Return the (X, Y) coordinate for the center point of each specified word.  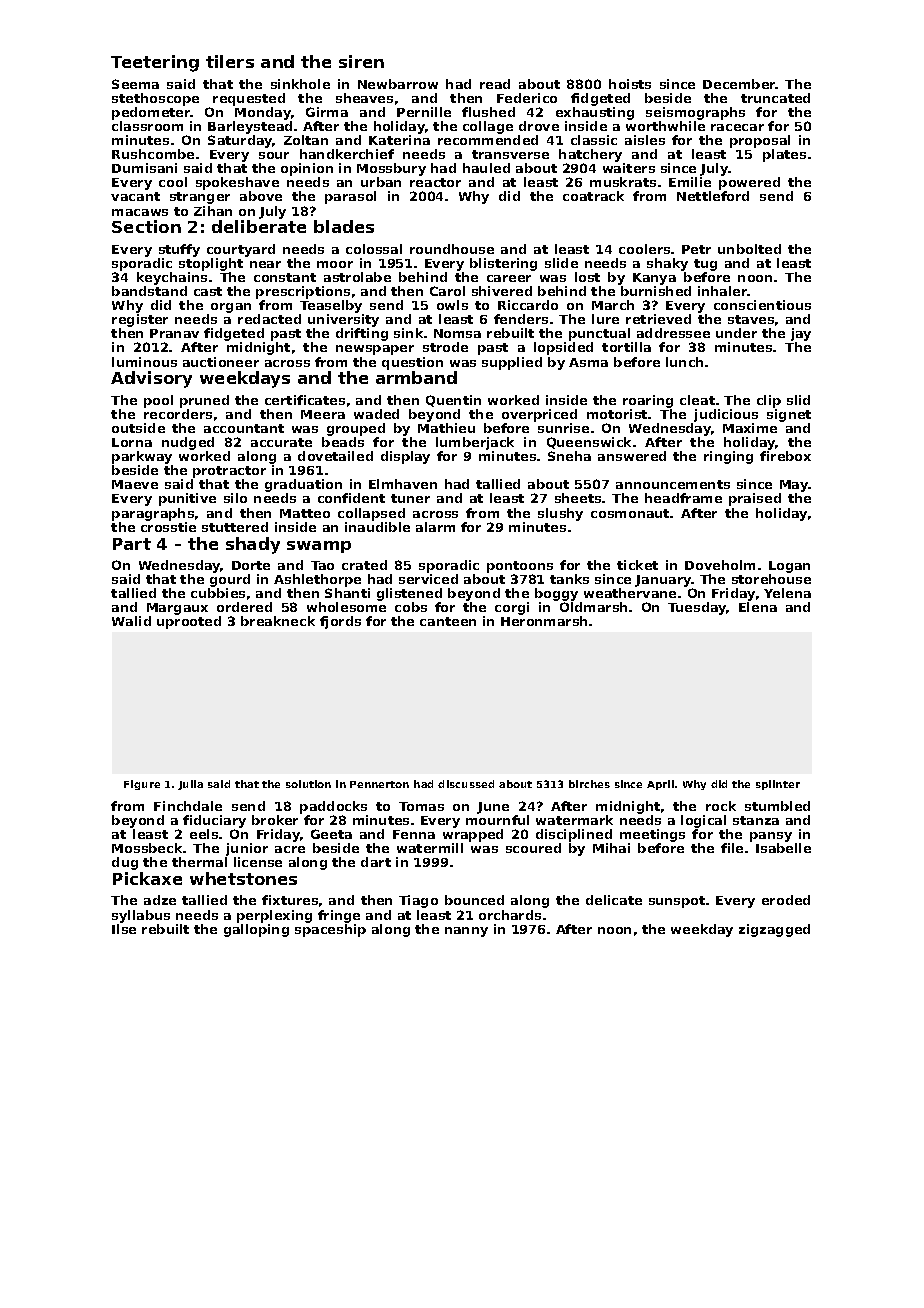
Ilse (124, 929)
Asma (588, 362)
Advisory (151, 379)
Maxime (750, 428)
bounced (474, 900)
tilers (230, 61)
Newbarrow (398, 84)
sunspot (677, 902)
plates (784, 155)
